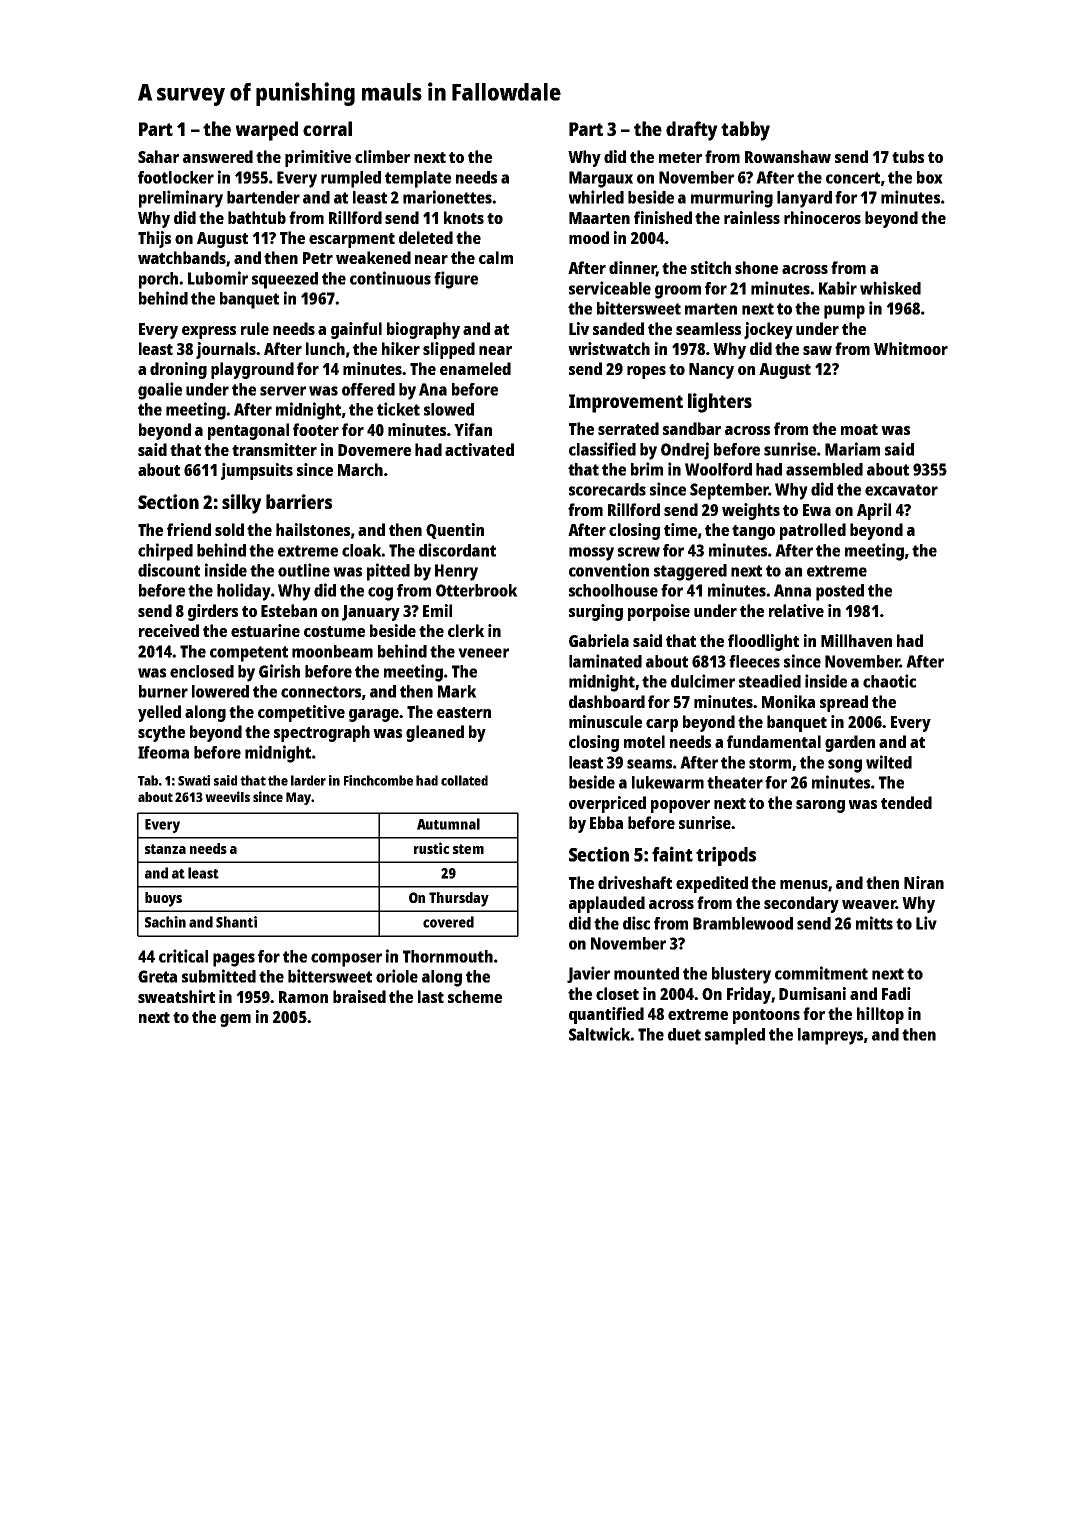 This document has height=1536, width=1086. I want to click on girders, so click(213, 612).
